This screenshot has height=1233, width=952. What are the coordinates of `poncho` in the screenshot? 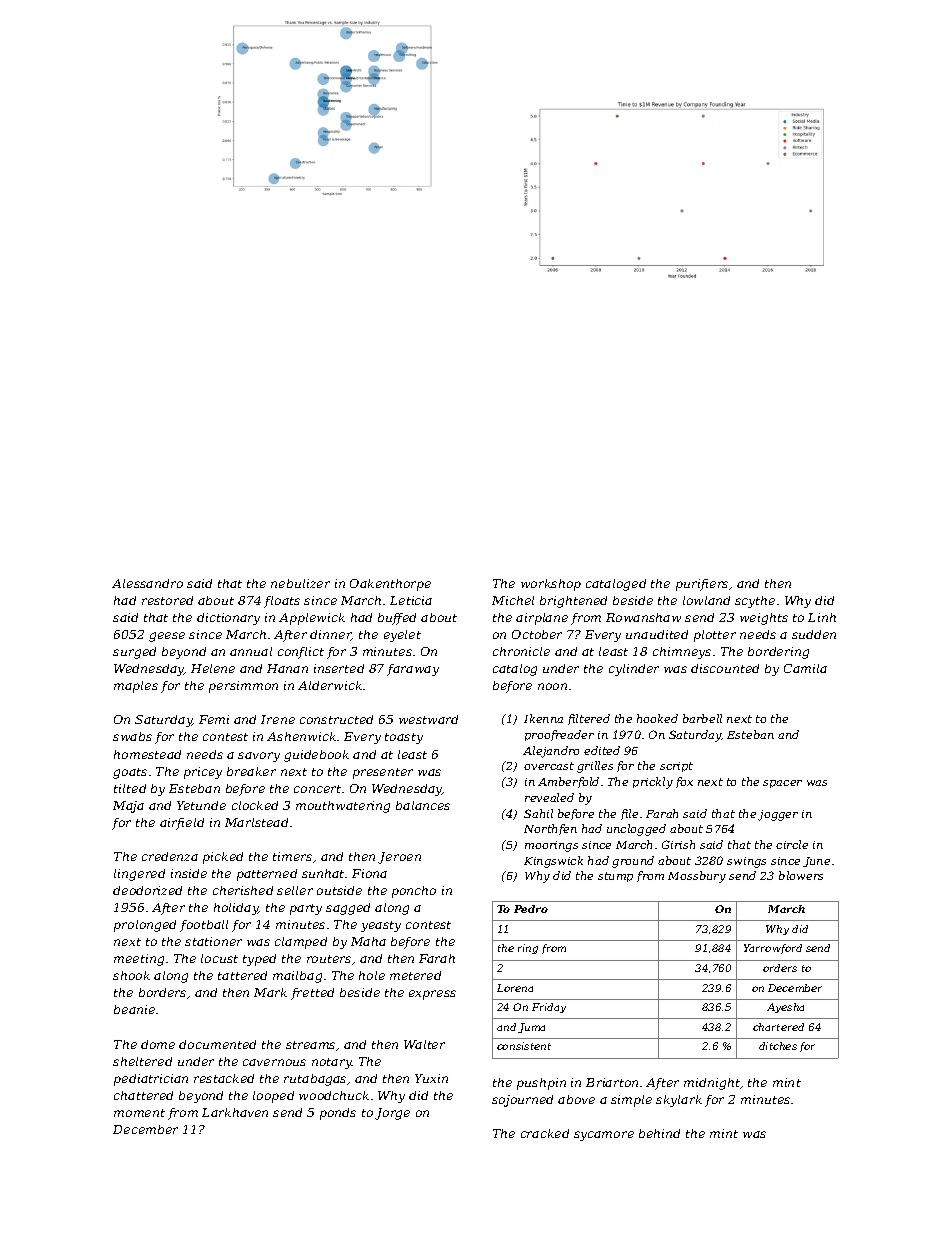 It's located at (414, 892).
